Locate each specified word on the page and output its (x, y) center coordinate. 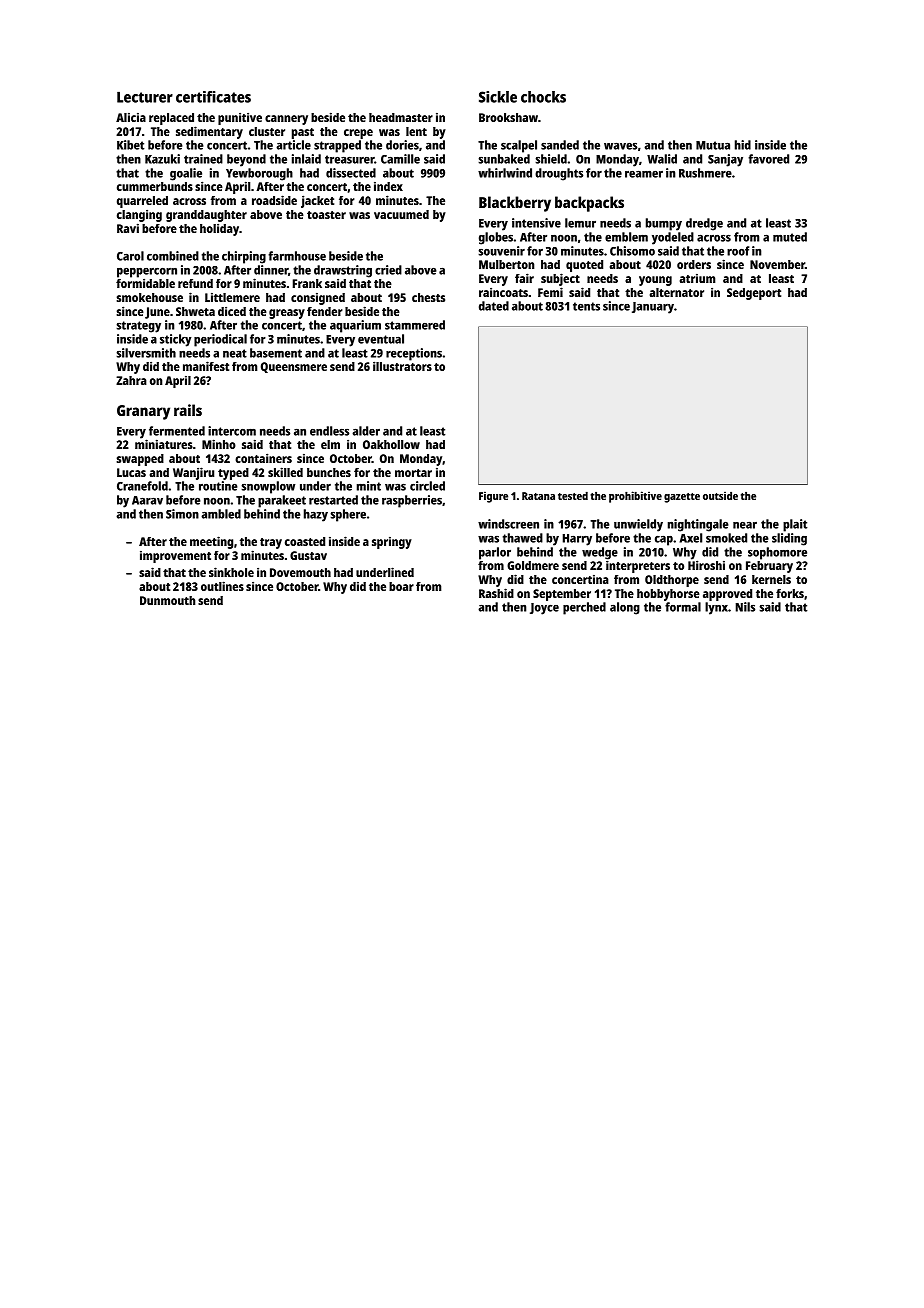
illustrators (402, 366)
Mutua (713, 145)
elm (330, 444)
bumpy (664, 224)
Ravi (128, 228)
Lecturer (145, 97)
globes (496, 238)
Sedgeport (754, 294)
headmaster (401, 117)
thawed (523, 538)
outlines (222, 586)
